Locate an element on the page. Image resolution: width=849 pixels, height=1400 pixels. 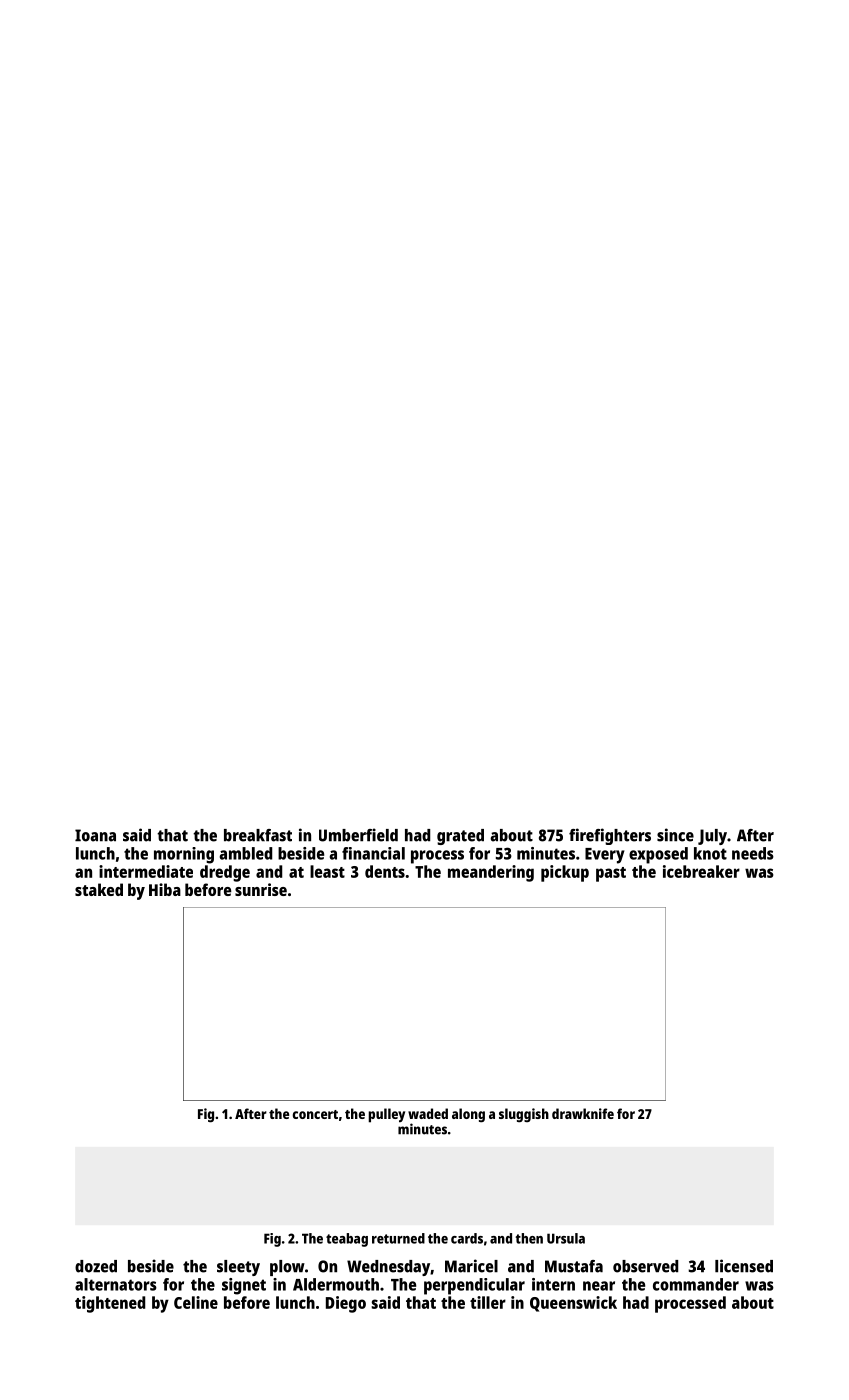
Ursula is located at coordinates (566, 1238).
